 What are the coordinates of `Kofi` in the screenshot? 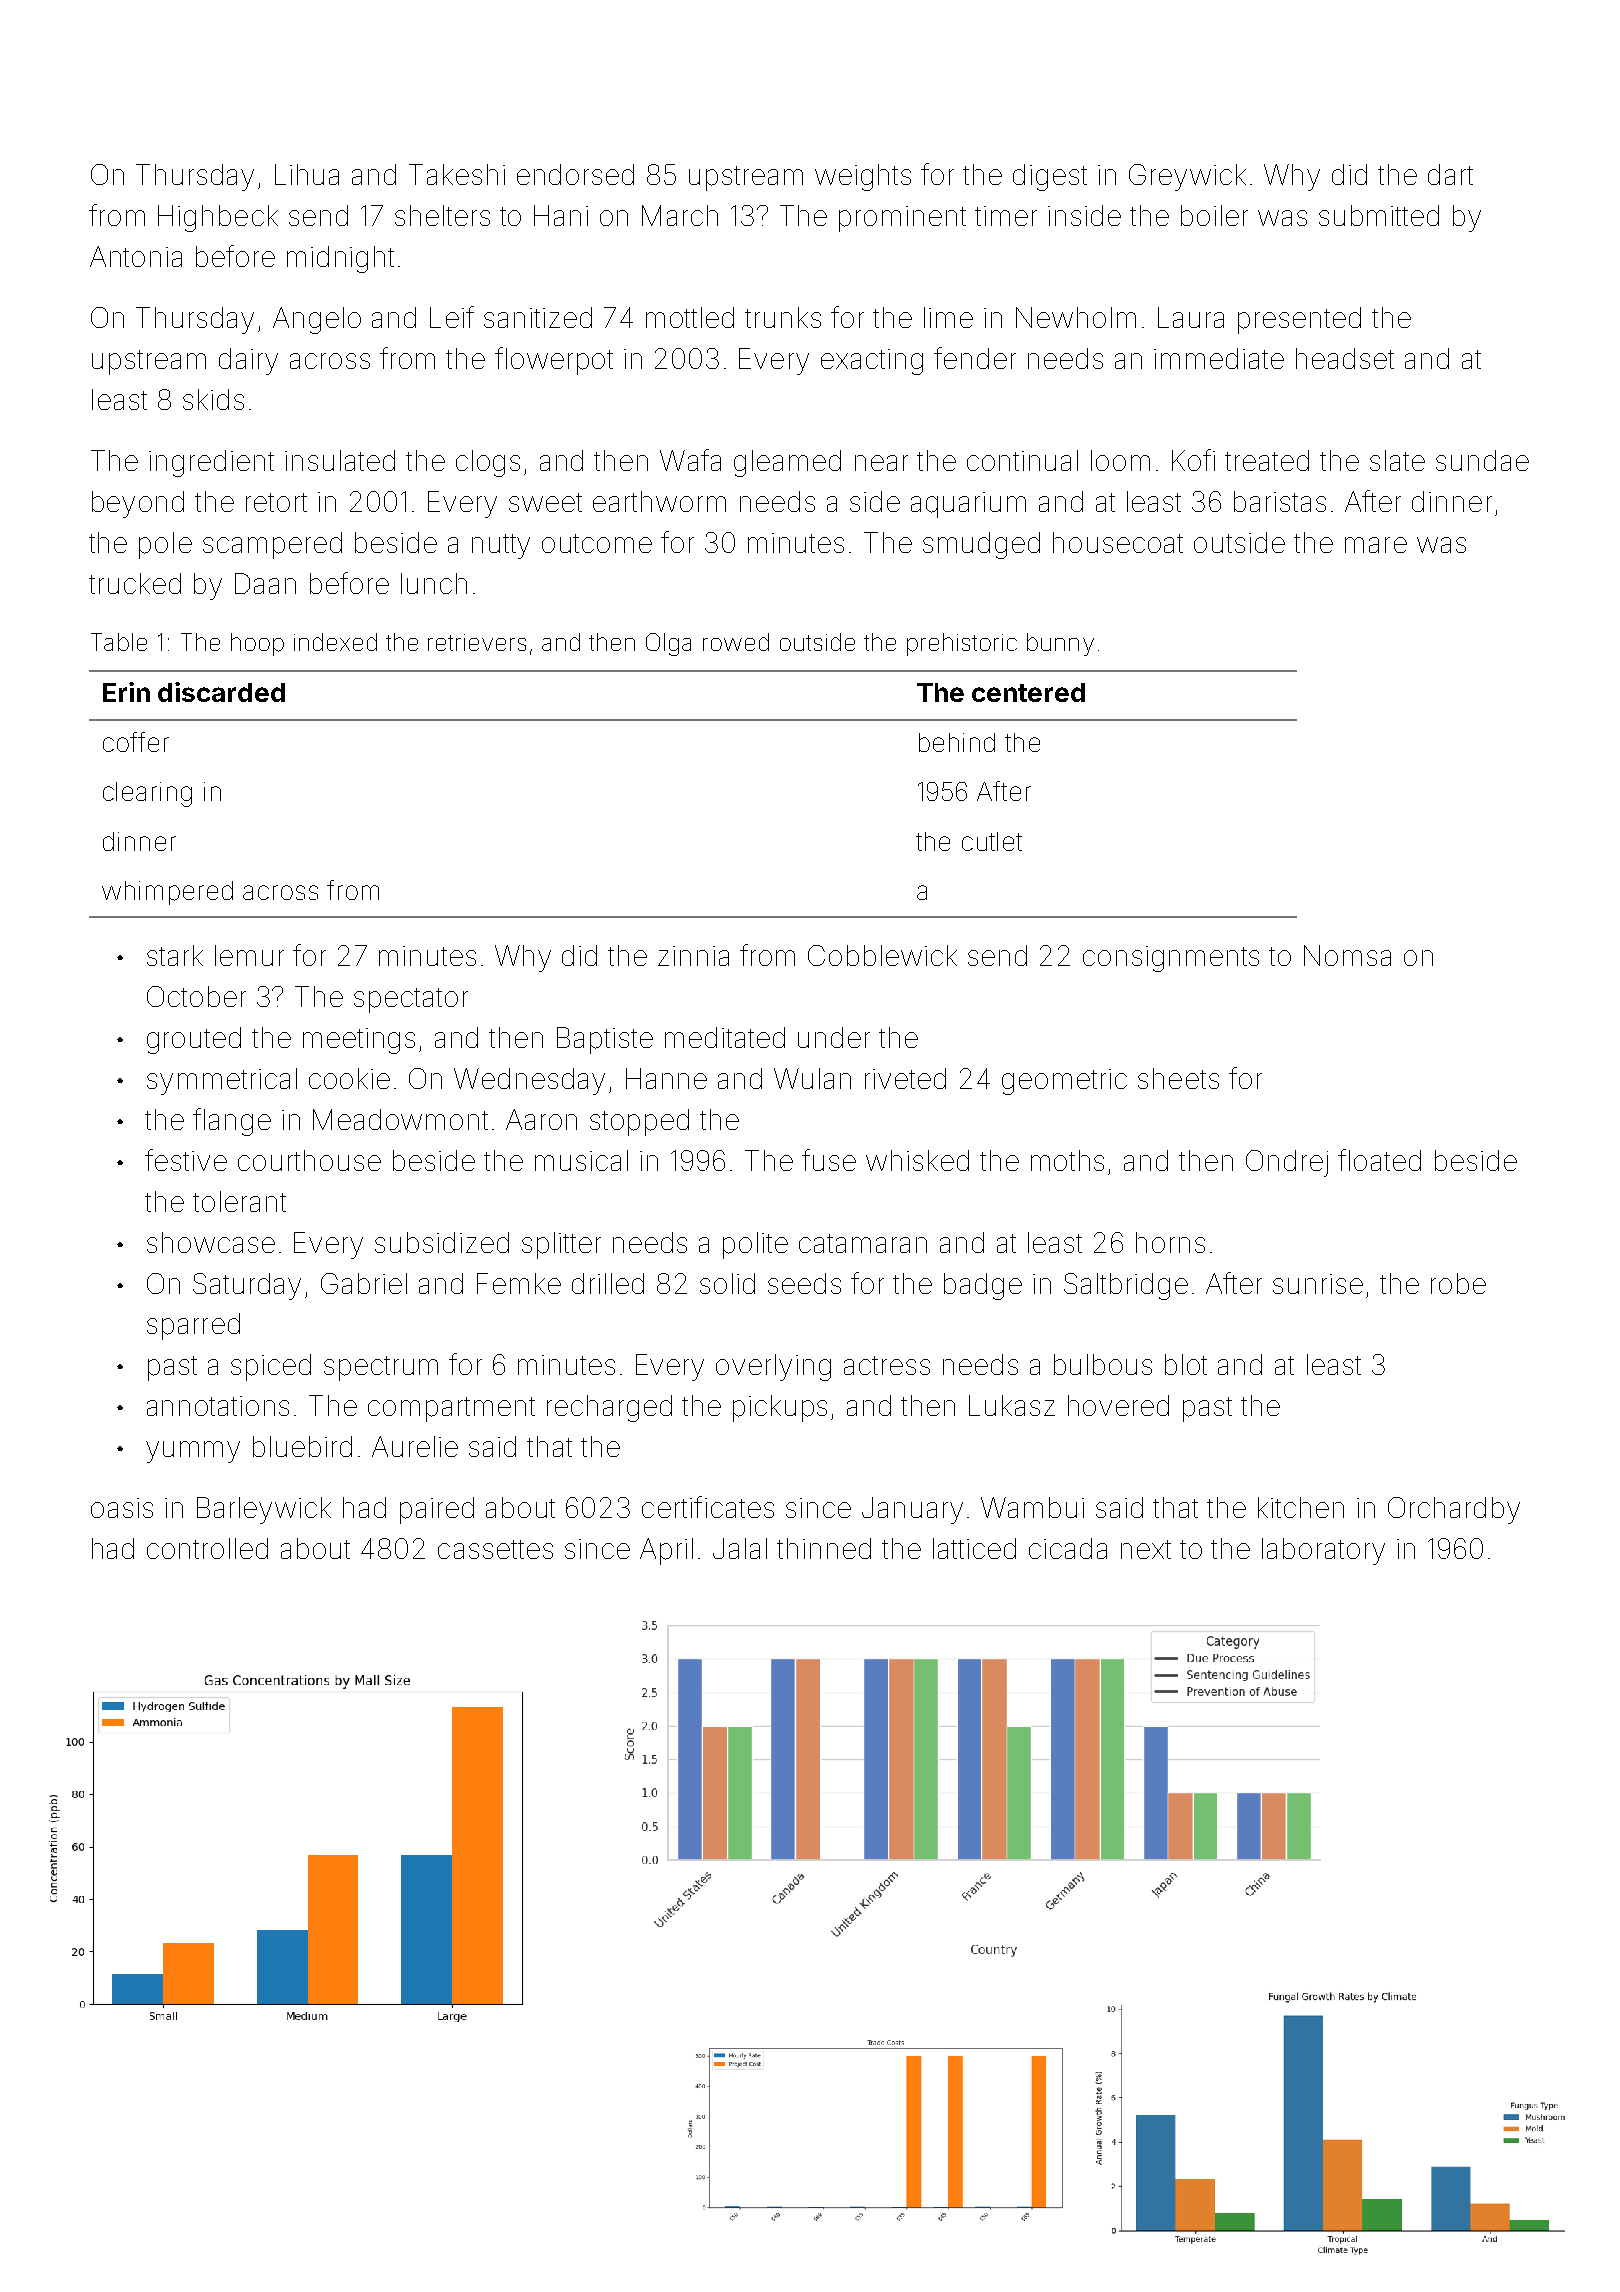 It's located at (1193, 460).
